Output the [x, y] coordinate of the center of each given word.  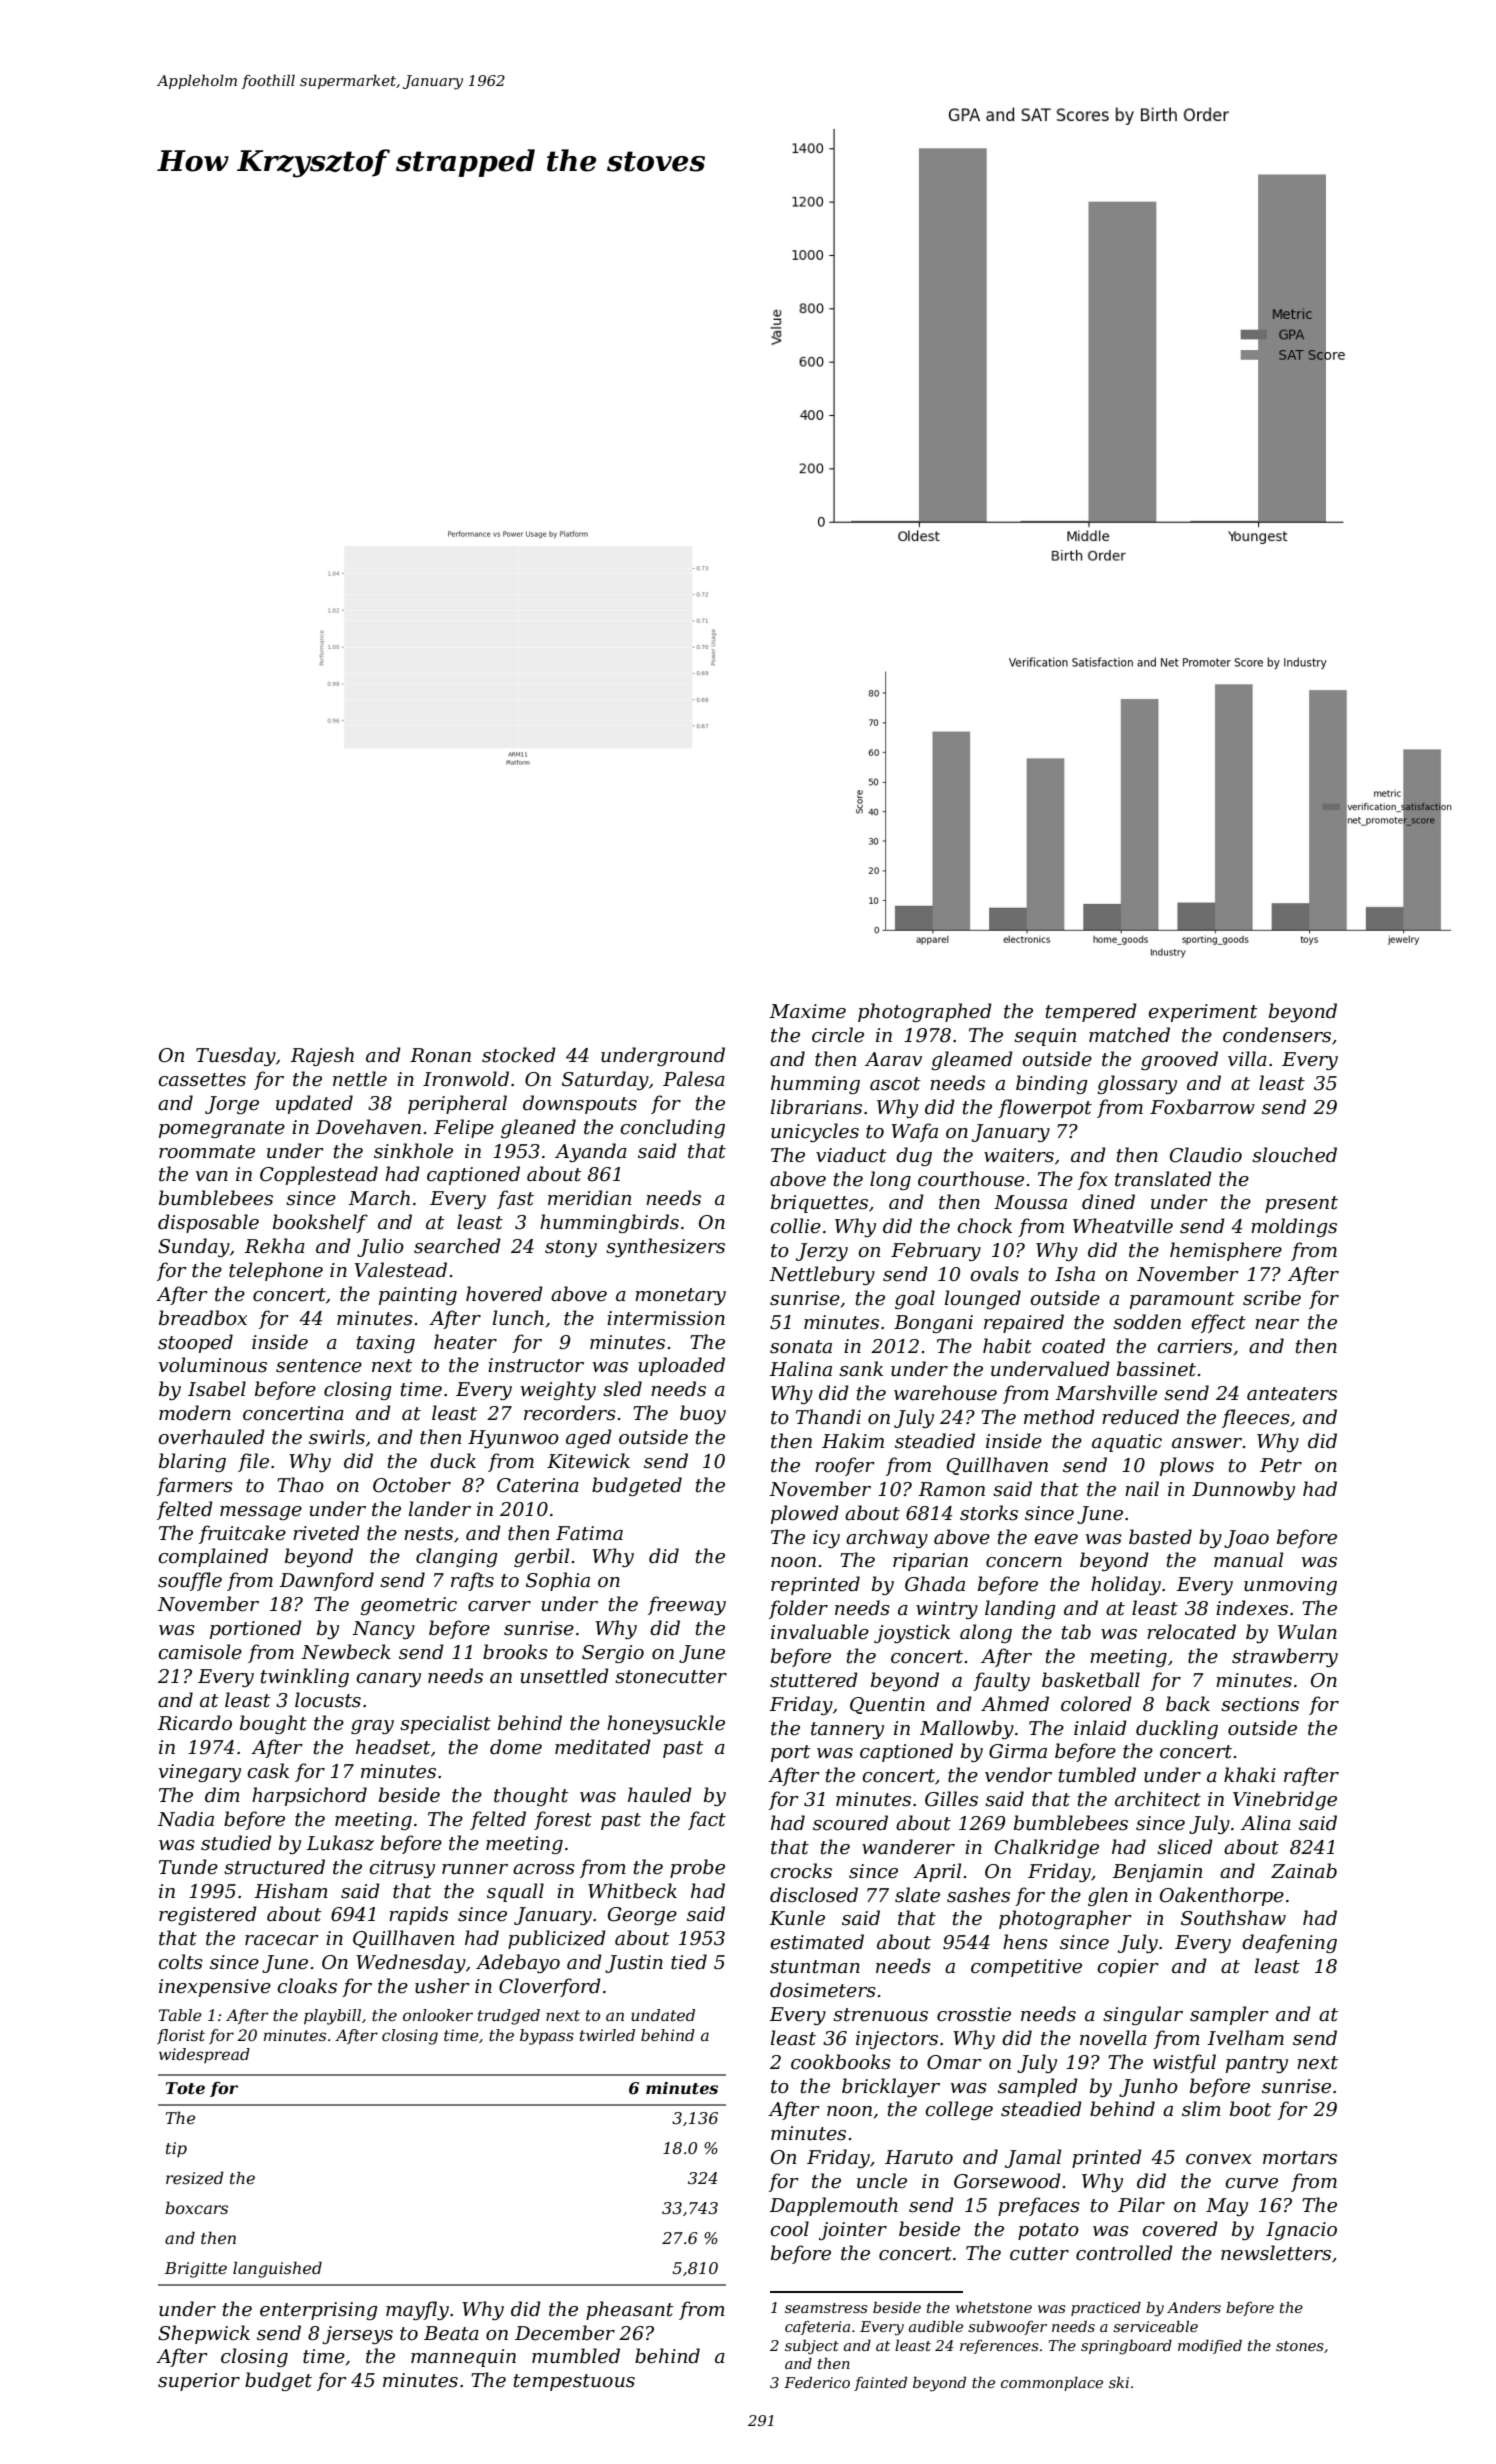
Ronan [440, 1055]
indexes [1252, 1608]
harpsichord [309, 1796]
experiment [1202, 1013]
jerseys [357, 2335]
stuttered [814, 1680]
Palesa [694, 1079]
